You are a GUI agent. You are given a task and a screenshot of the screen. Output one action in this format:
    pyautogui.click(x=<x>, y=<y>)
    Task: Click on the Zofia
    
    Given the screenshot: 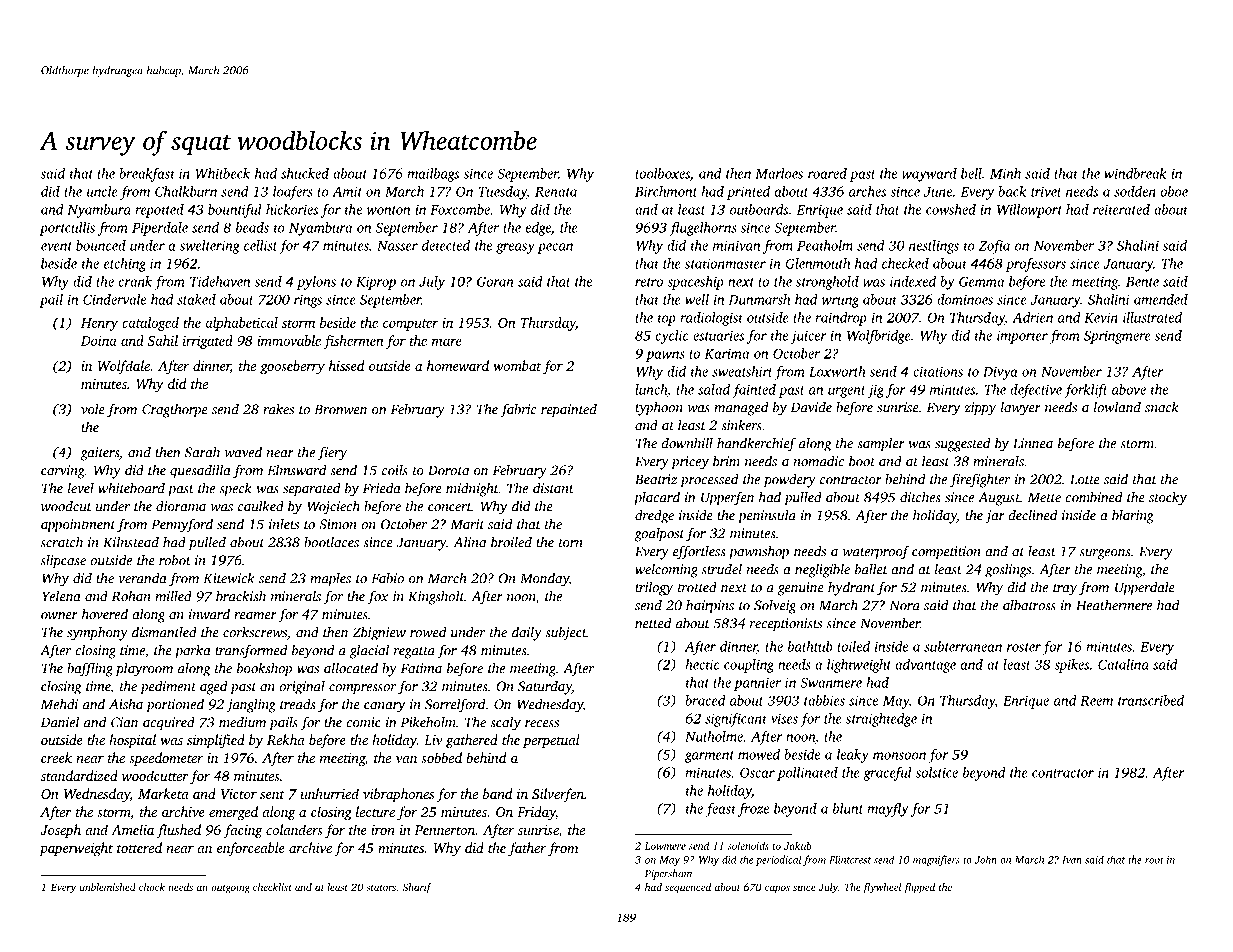 What is the action you would take?
    pyautogui.click(x=994, y=247)
